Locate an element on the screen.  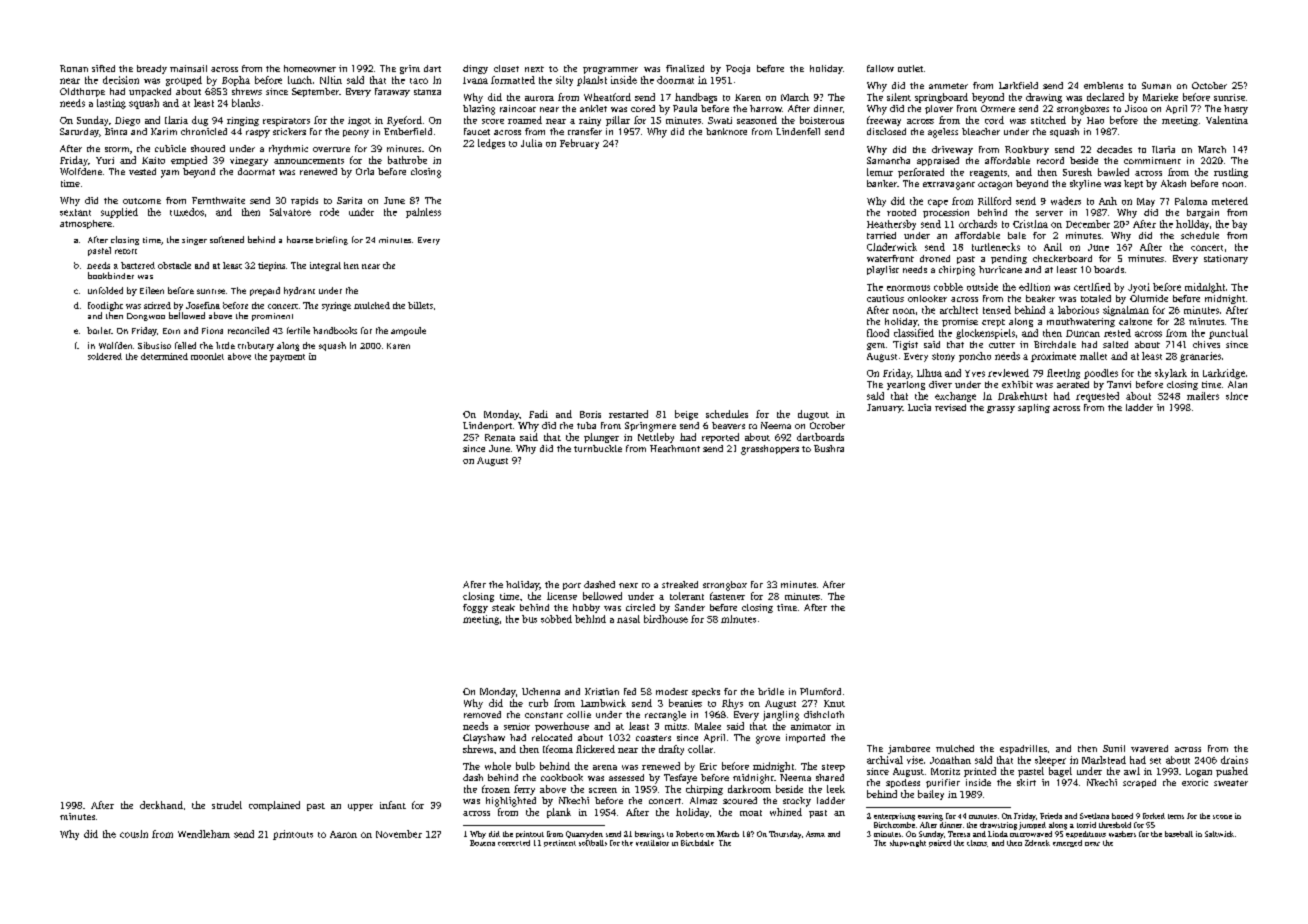
painless is located at coordinates (423, 213).
